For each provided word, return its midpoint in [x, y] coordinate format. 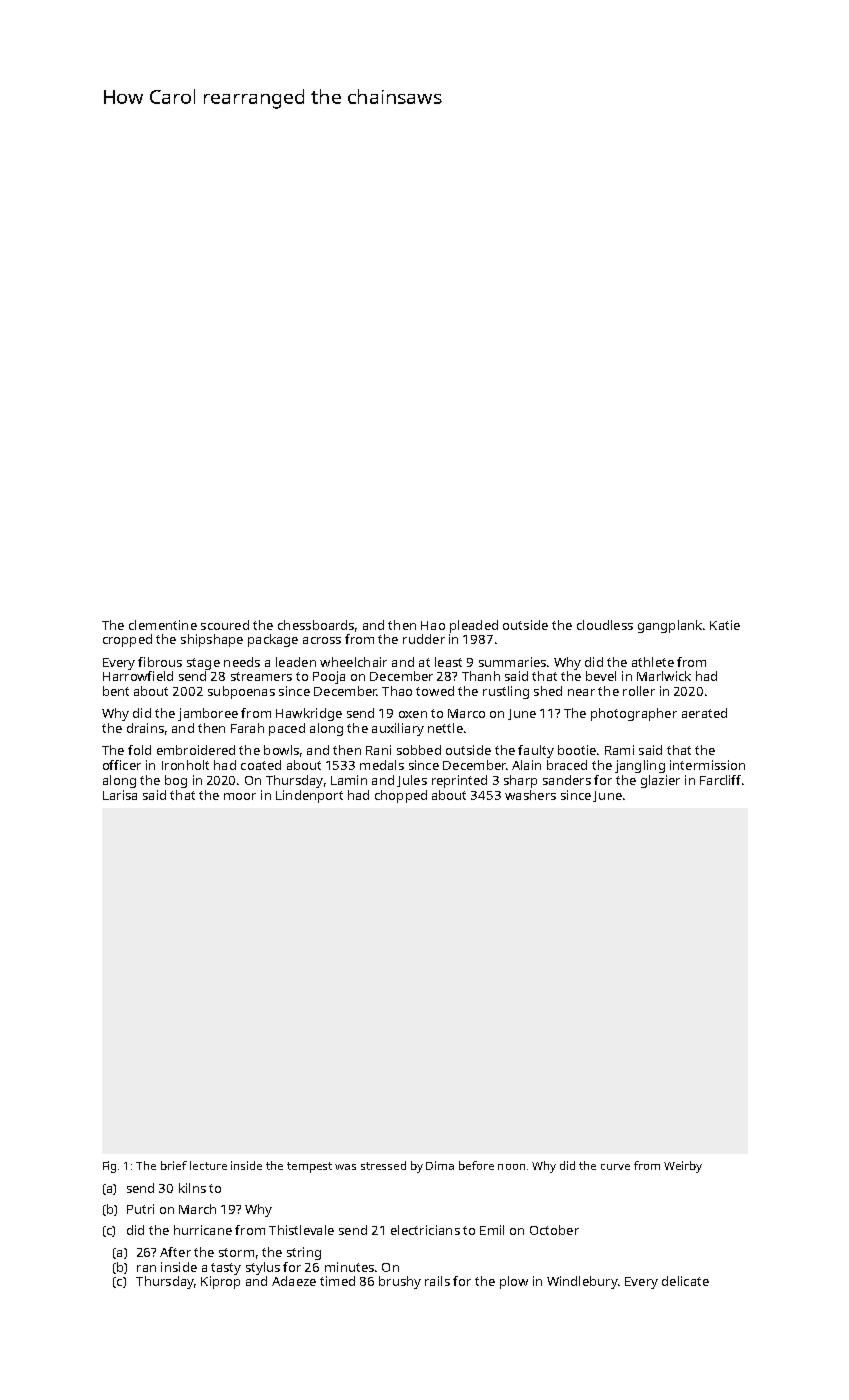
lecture [208, 1165]
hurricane [203, 1230]
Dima [440, 1165]
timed [337, 1281]
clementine [163, 625]
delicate [685, 1281]
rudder [424, 639]
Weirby [683, 1167]
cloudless [605, 625]
